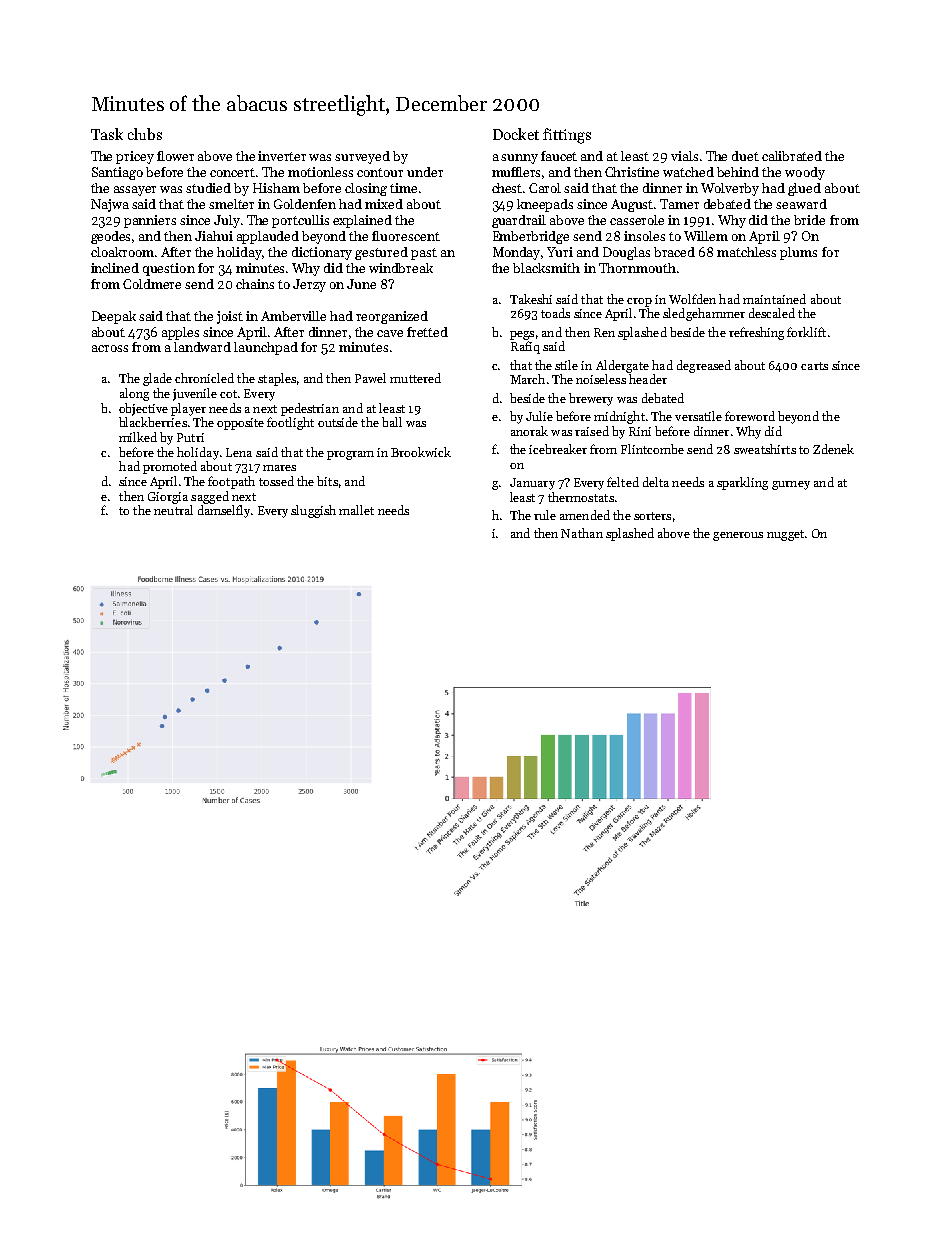 The image size is (952, 1233). What do you see at coordinates (750, 416) in the document?
I see `foreword` at bounding box center [750, 416].
